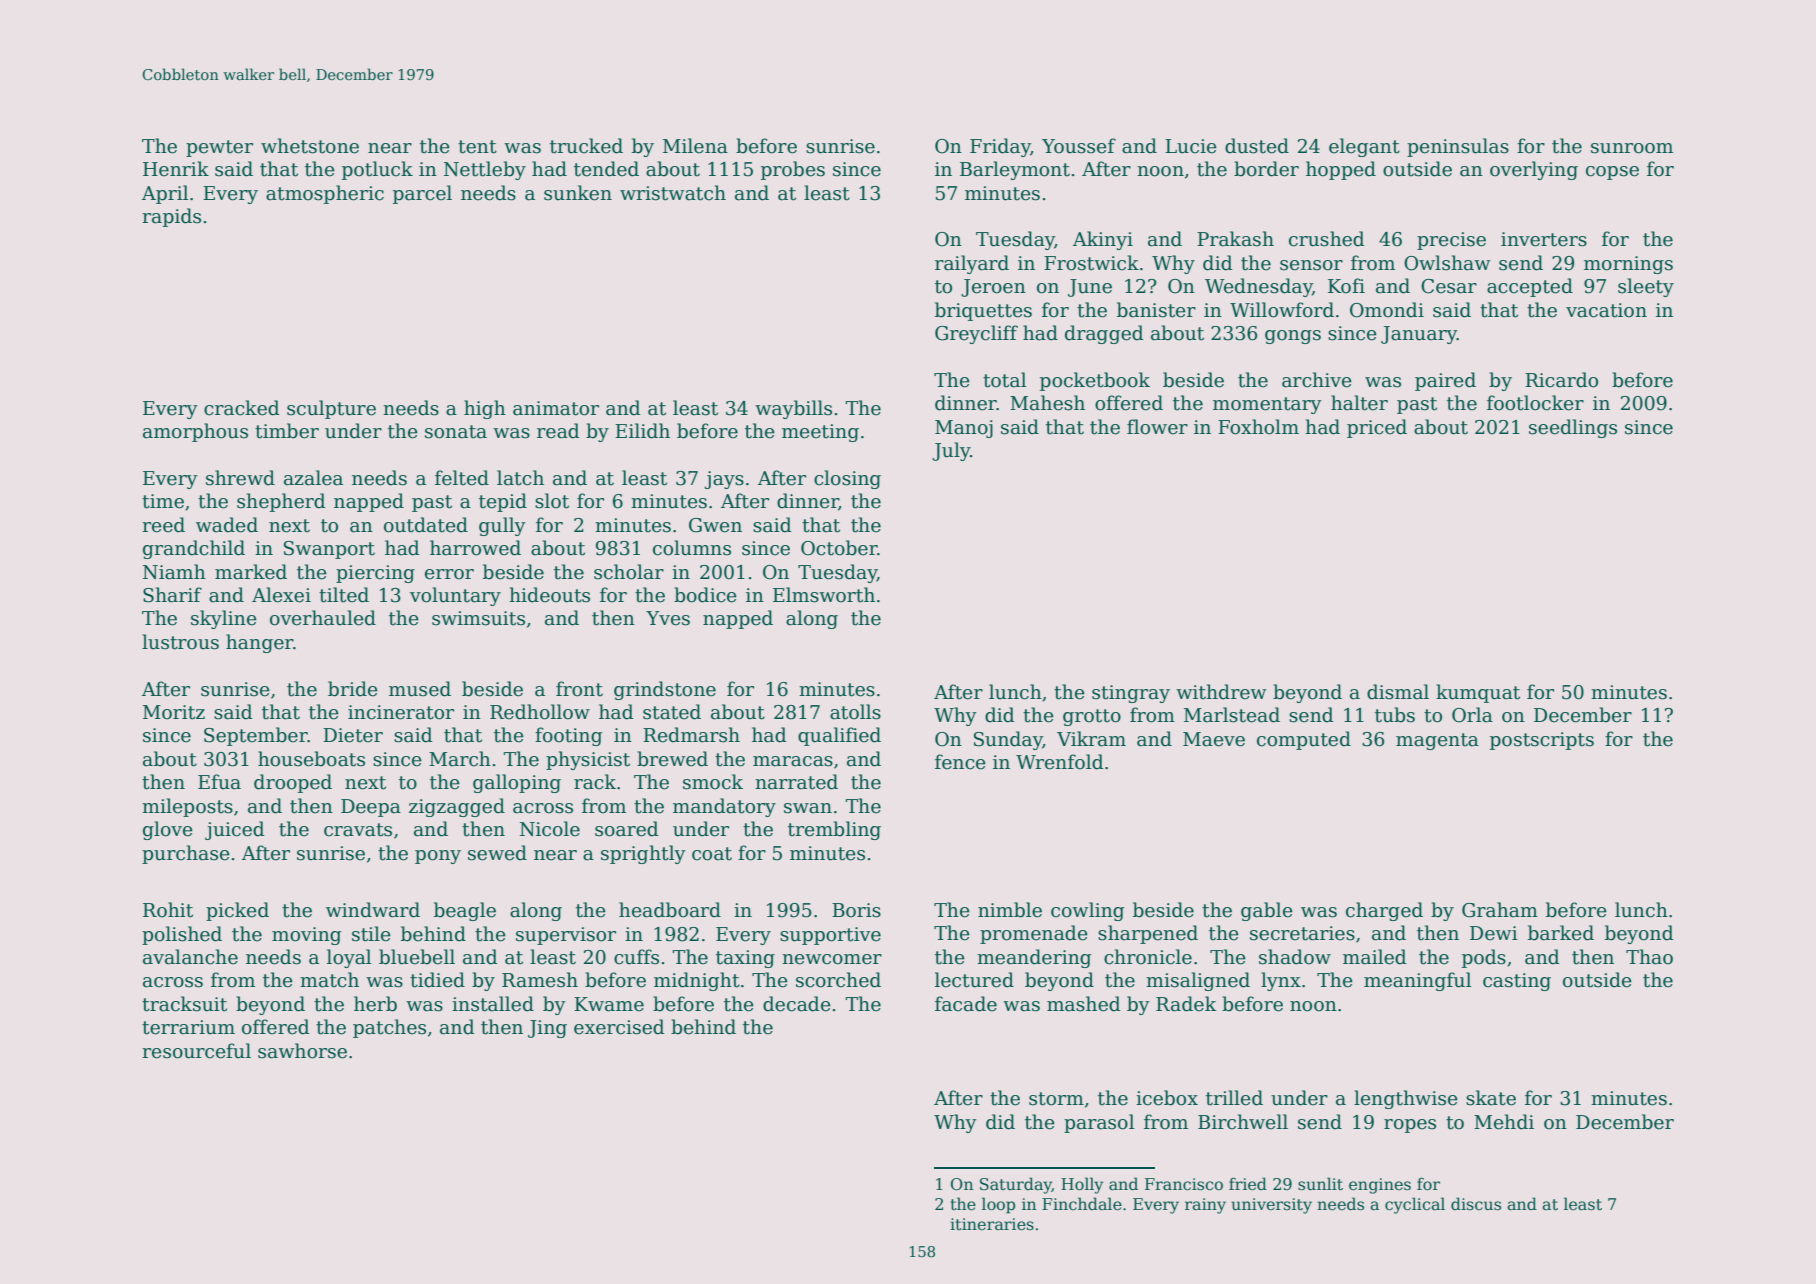  Describe the element at coordinates (839, 736) in the screenshot. I see `qualified` at that location.
